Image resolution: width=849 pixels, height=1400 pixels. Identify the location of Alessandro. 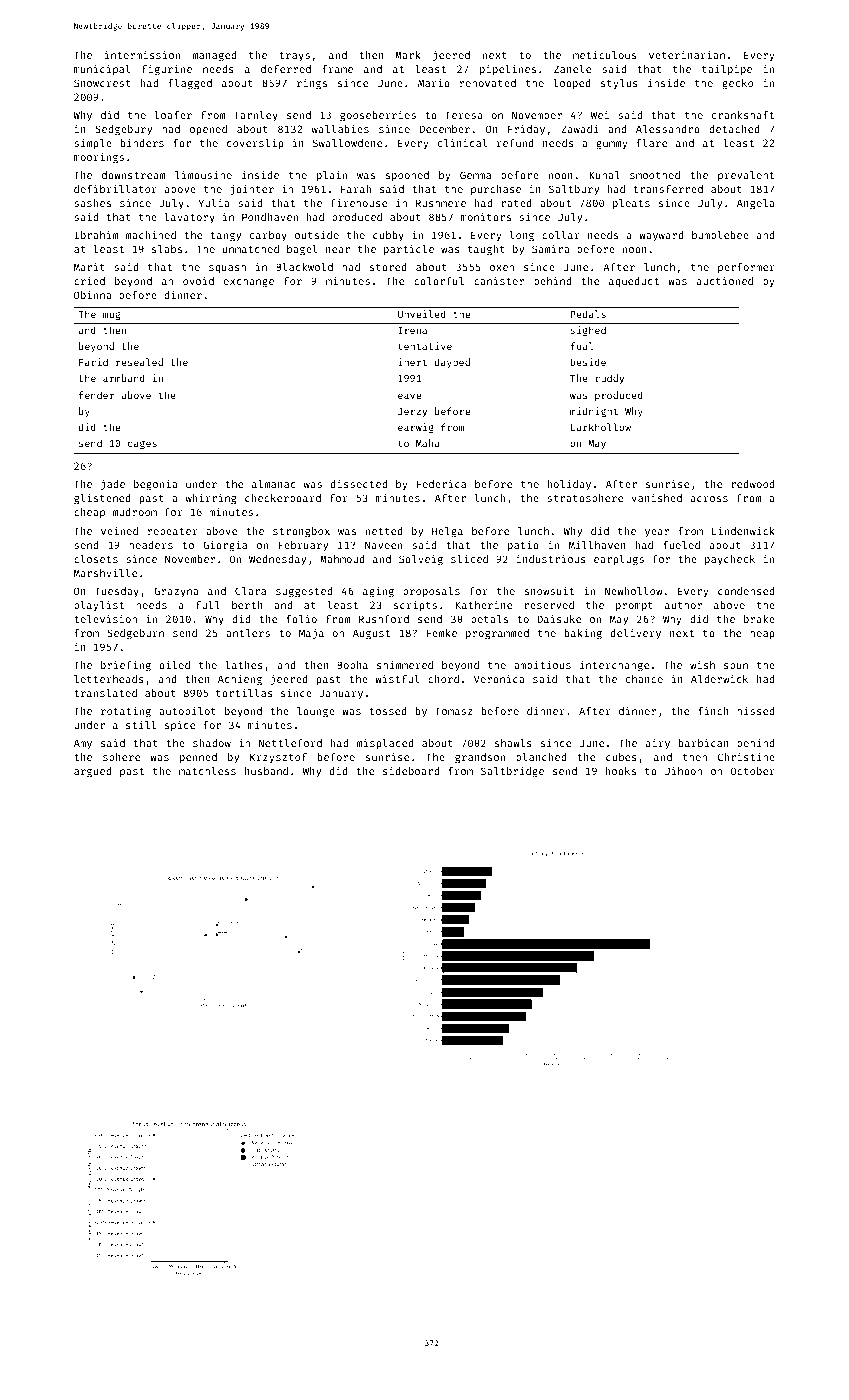
(668, 129).
